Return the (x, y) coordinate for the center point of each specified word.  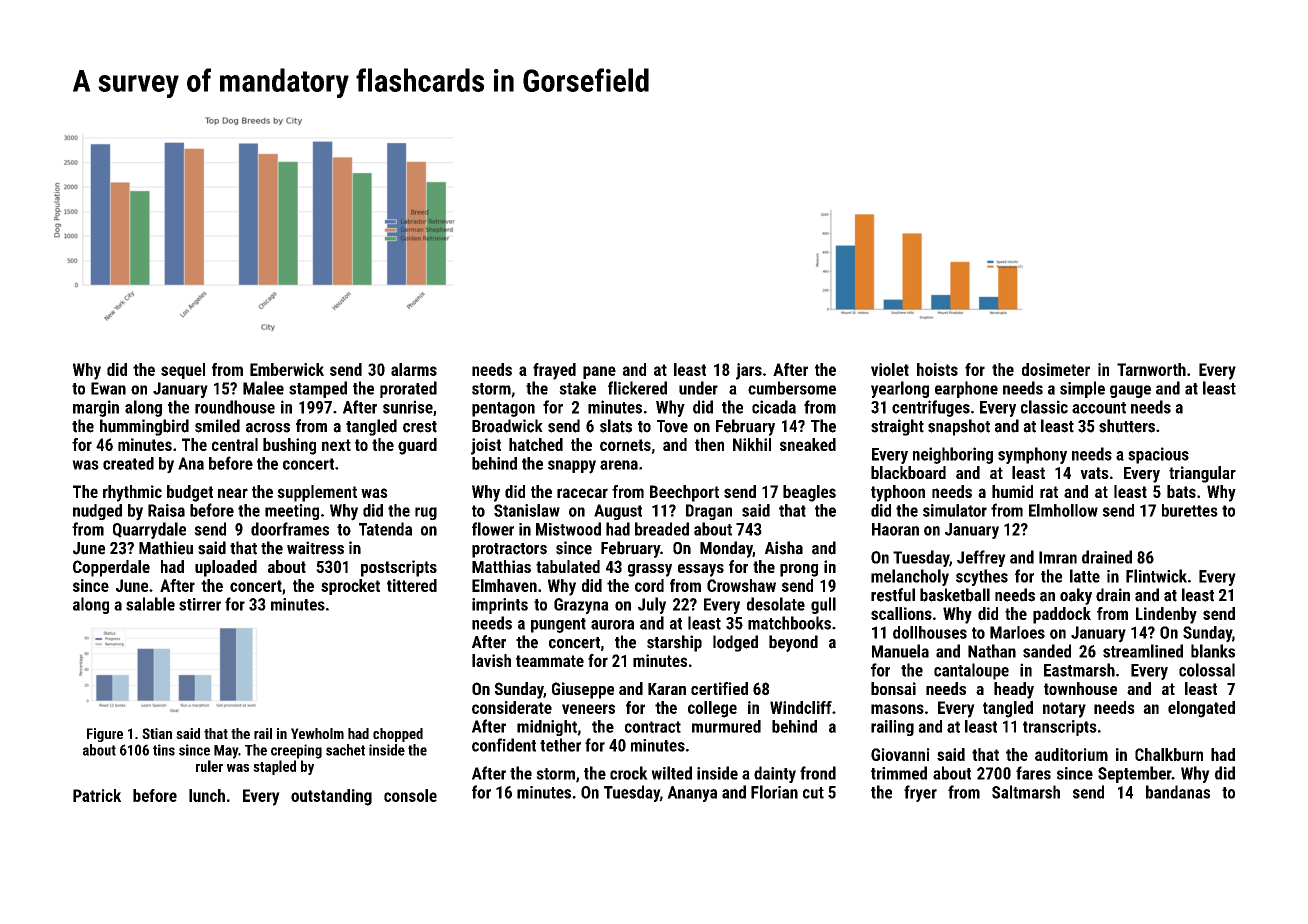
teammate (550, 661)
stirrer (200, 604)
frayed (554, 371)
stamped (318, 389)
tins (164, 750)
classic (1044, 407)
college (712, 709)
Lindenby (1166, 615)
